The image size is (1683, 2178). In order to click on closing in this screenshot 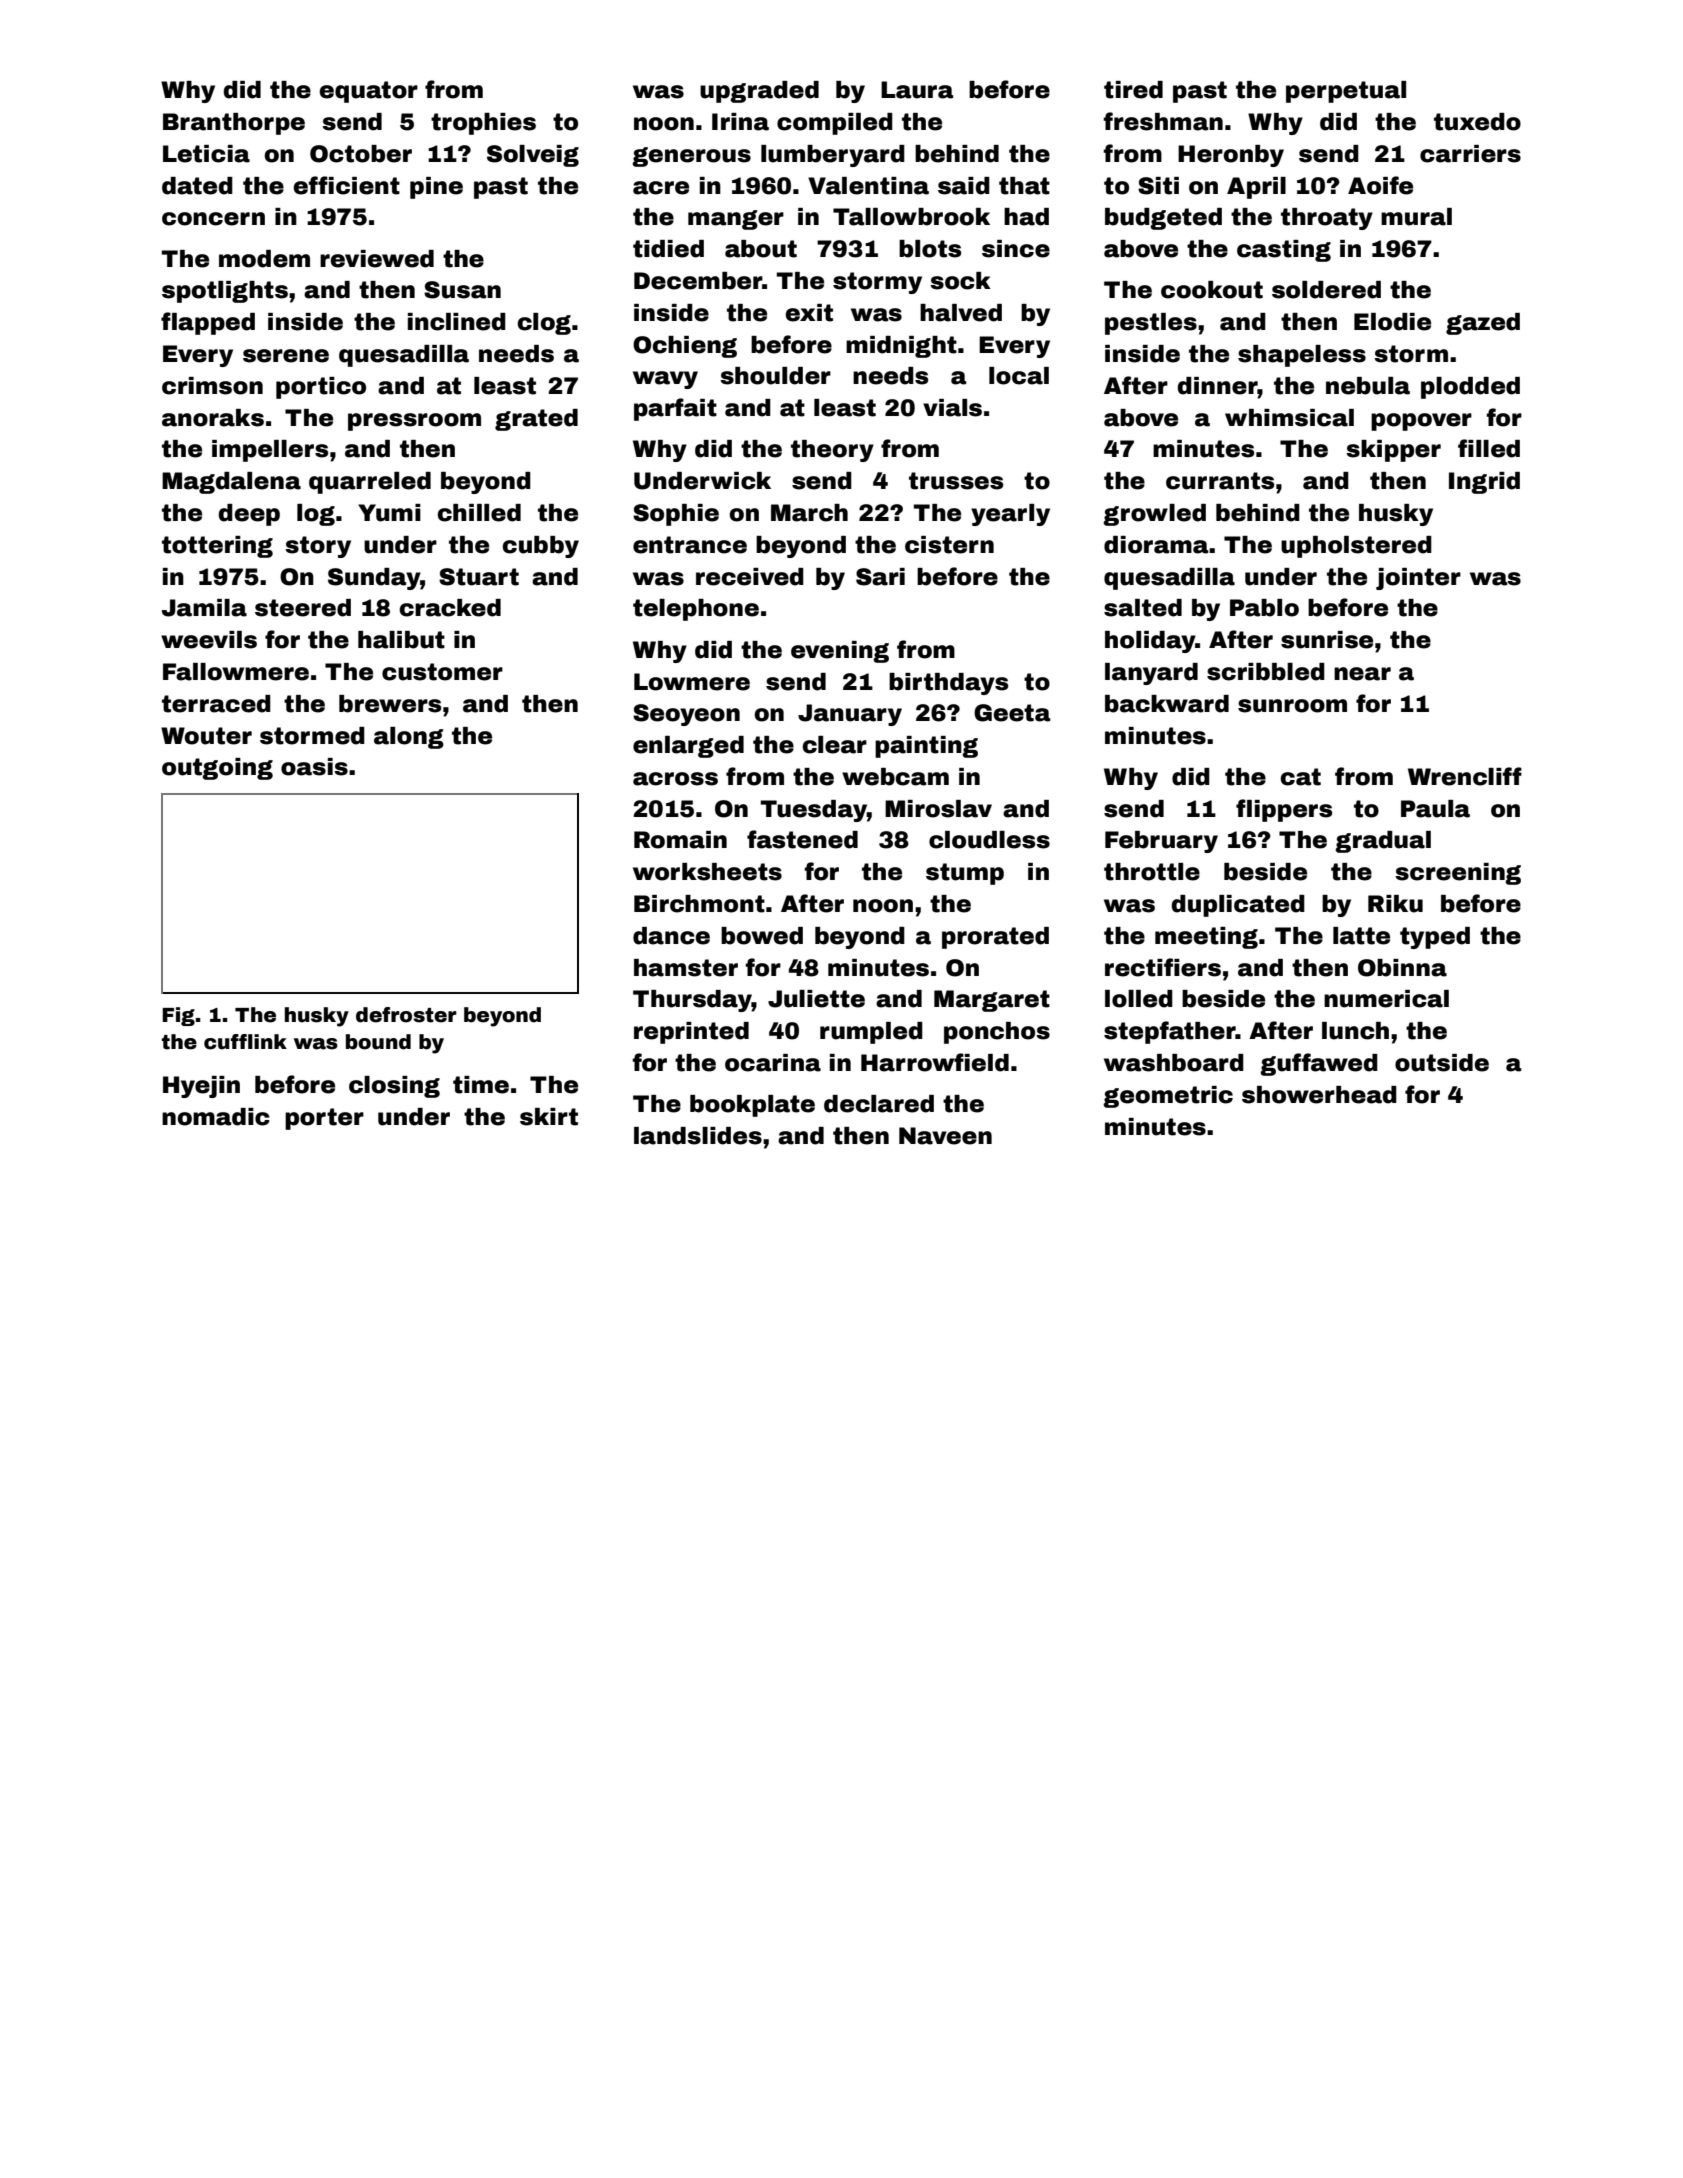, I will do `click(394, 1087)`.
